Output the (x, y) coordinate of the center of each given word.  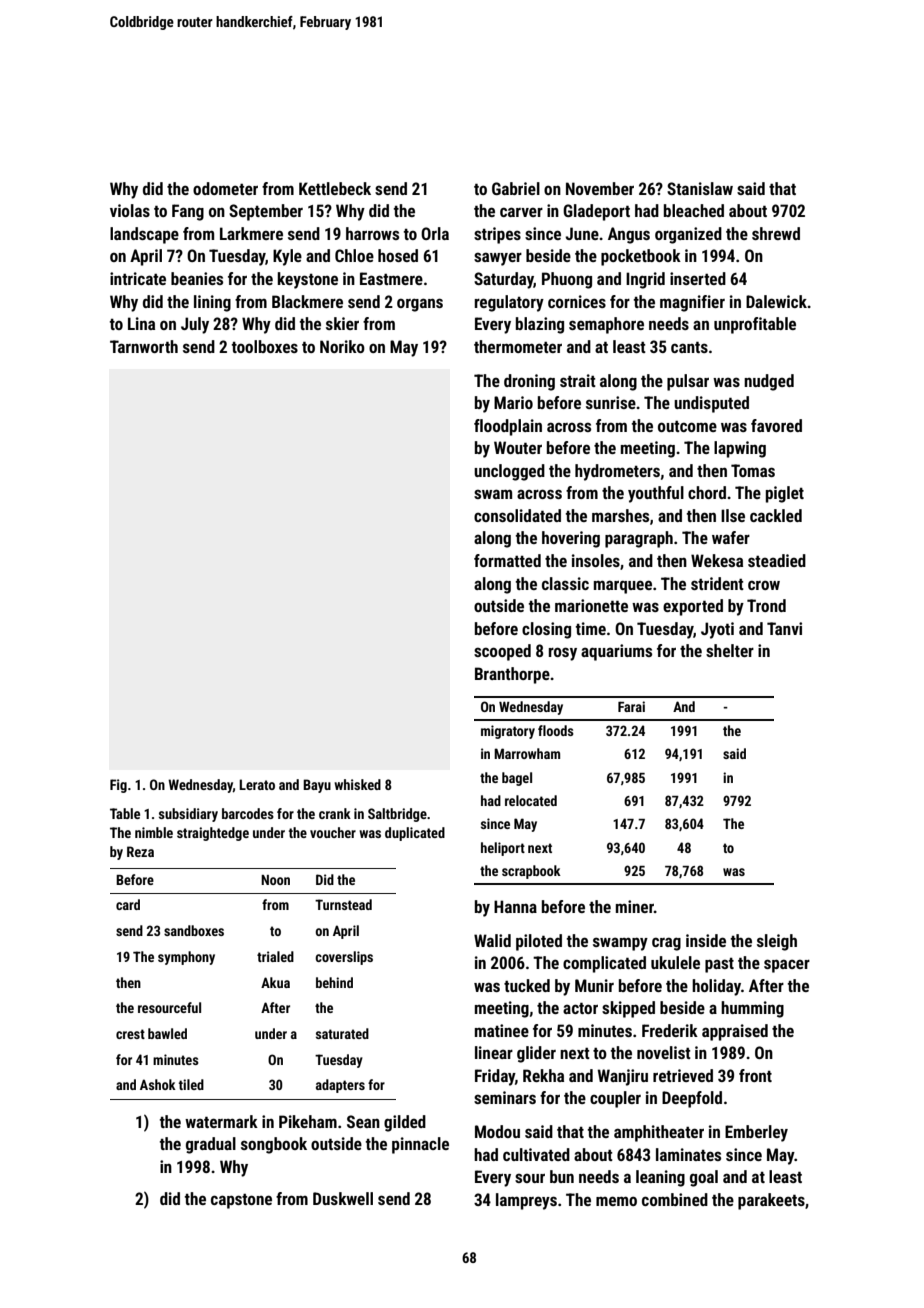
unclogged (509, 472)
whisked (357, 784)
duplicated (415, 834)
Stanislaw (700, 188)
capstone (241, 1201)
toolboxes (265, 346)
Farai (631, 706)
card (128, 904)
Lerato (257, 784)
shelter (730, 650)
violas (130, 210)
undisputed (711, 404)
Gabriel (516, 188)
